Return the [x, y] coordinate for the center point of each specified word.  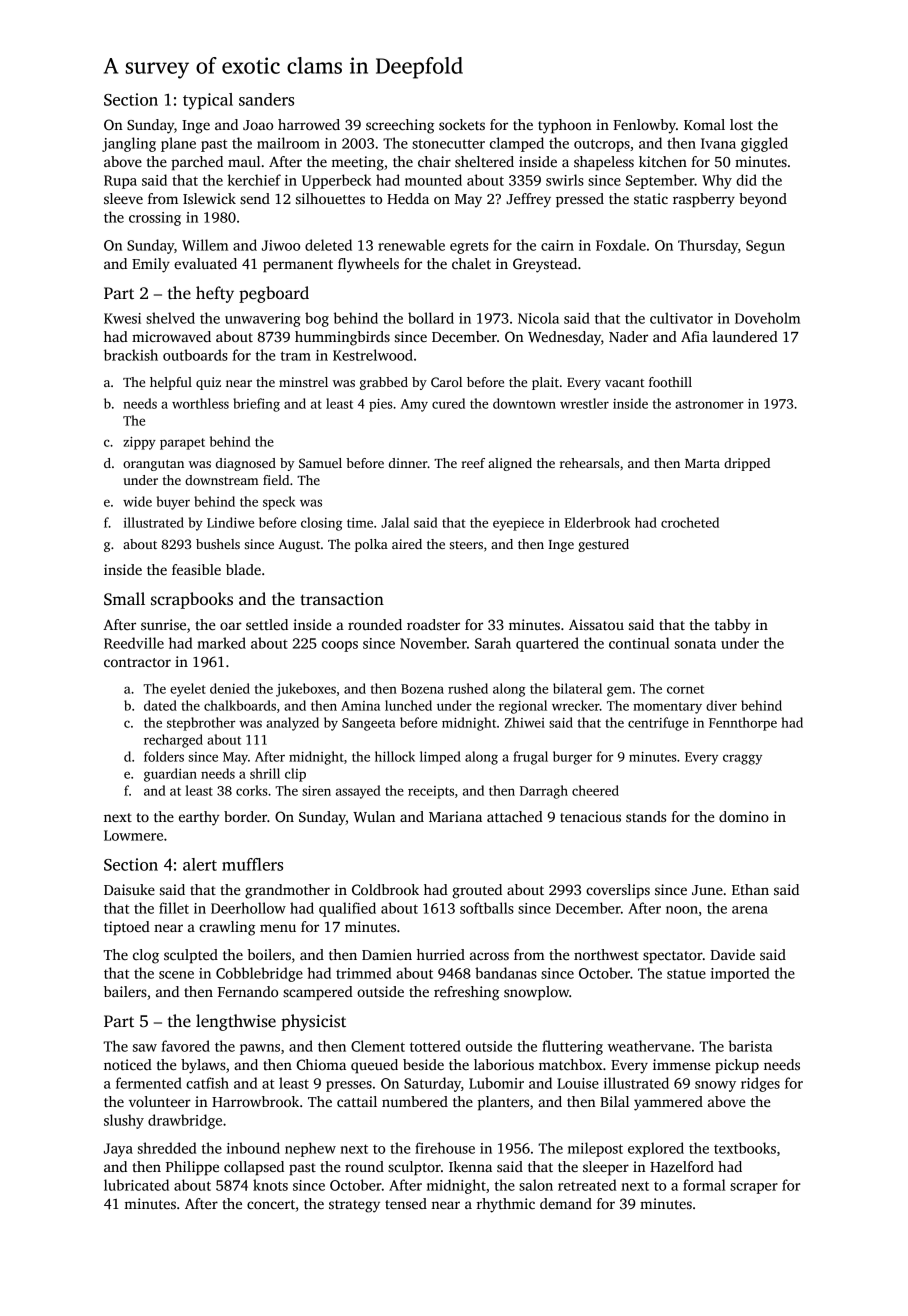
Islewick [209, 198]
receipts [431, 792]
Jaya [118, 1150]
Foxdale [621, 245]
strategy [354, 1206]
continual [639, 643]
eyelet [188, 690]
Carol [446, 382]
